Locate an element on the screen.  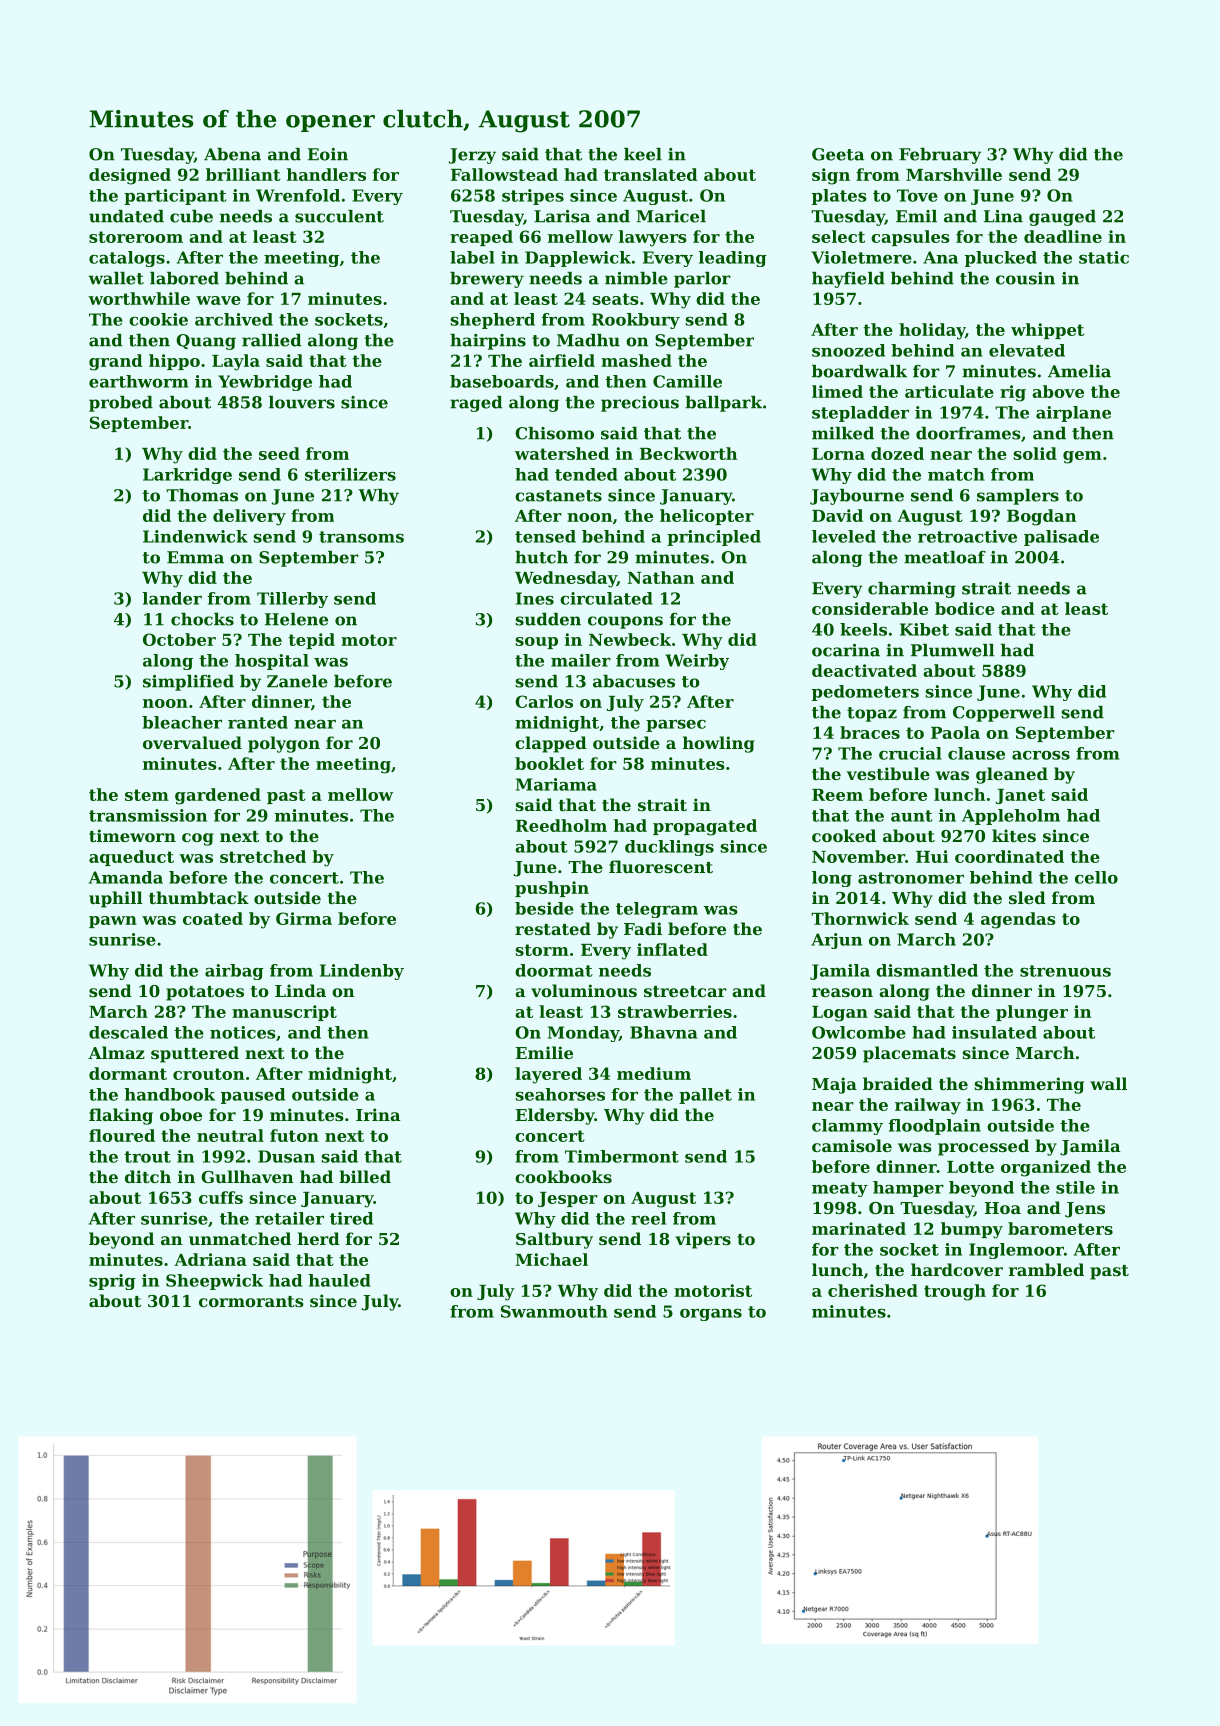
Abena is located at coordinates (232, 154).
